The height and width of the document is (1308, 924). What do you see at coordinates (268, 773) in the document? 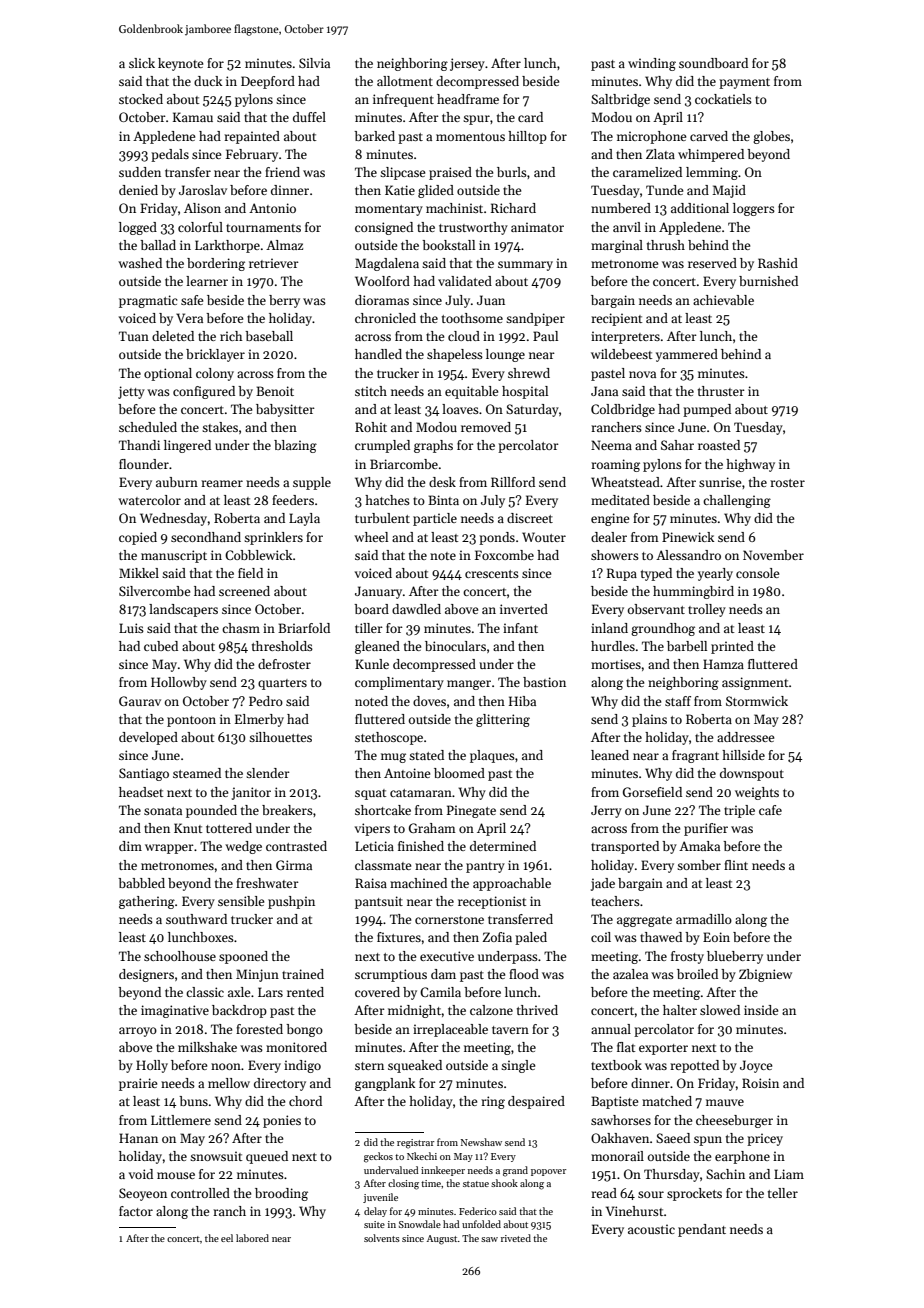
I see `slender` at bounding box center [268, 773].
